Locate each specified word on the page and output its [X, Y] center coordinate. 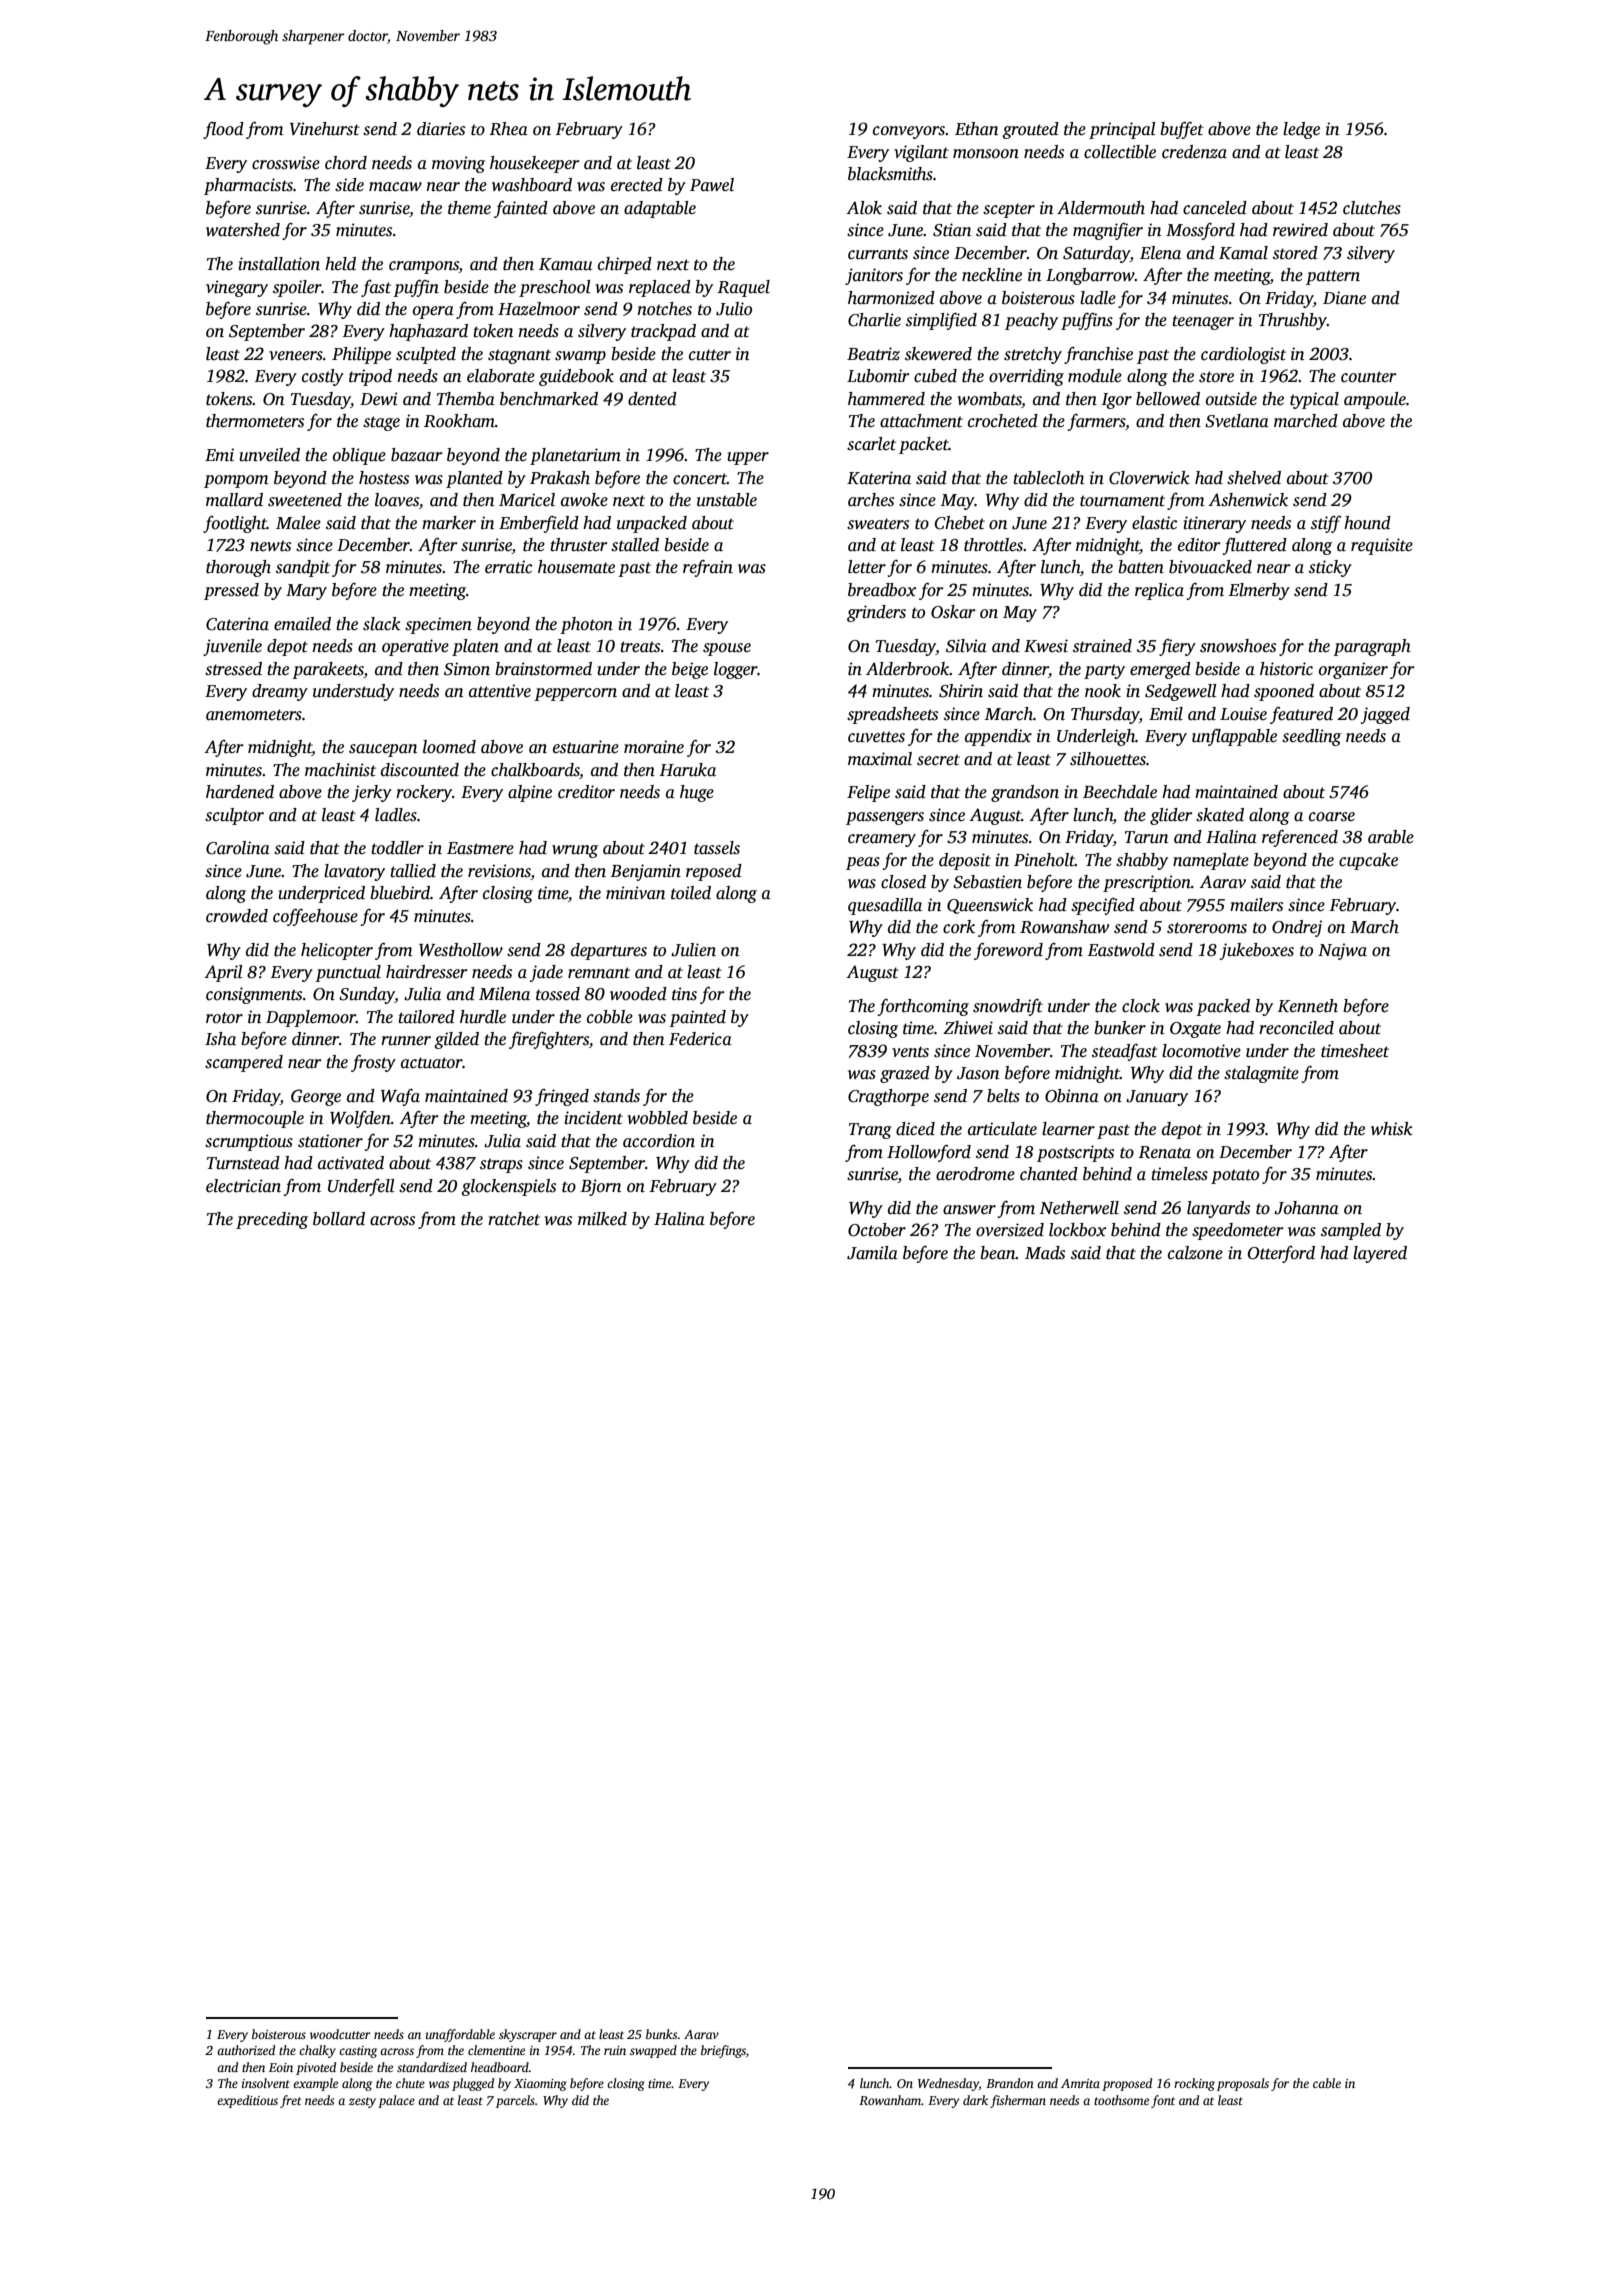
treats [640, 647]
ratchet [514, 1219]
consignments [254, 995]
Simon [467, 669]
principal [1122, 130]
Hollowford [929, 1153]
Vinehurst [325, 129]
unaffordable [460, 2035]
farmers [1096, 422]
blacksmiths [890, 174]
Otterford [1281, 1254]
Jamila [872, 1253]
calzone [1195, 1253]
